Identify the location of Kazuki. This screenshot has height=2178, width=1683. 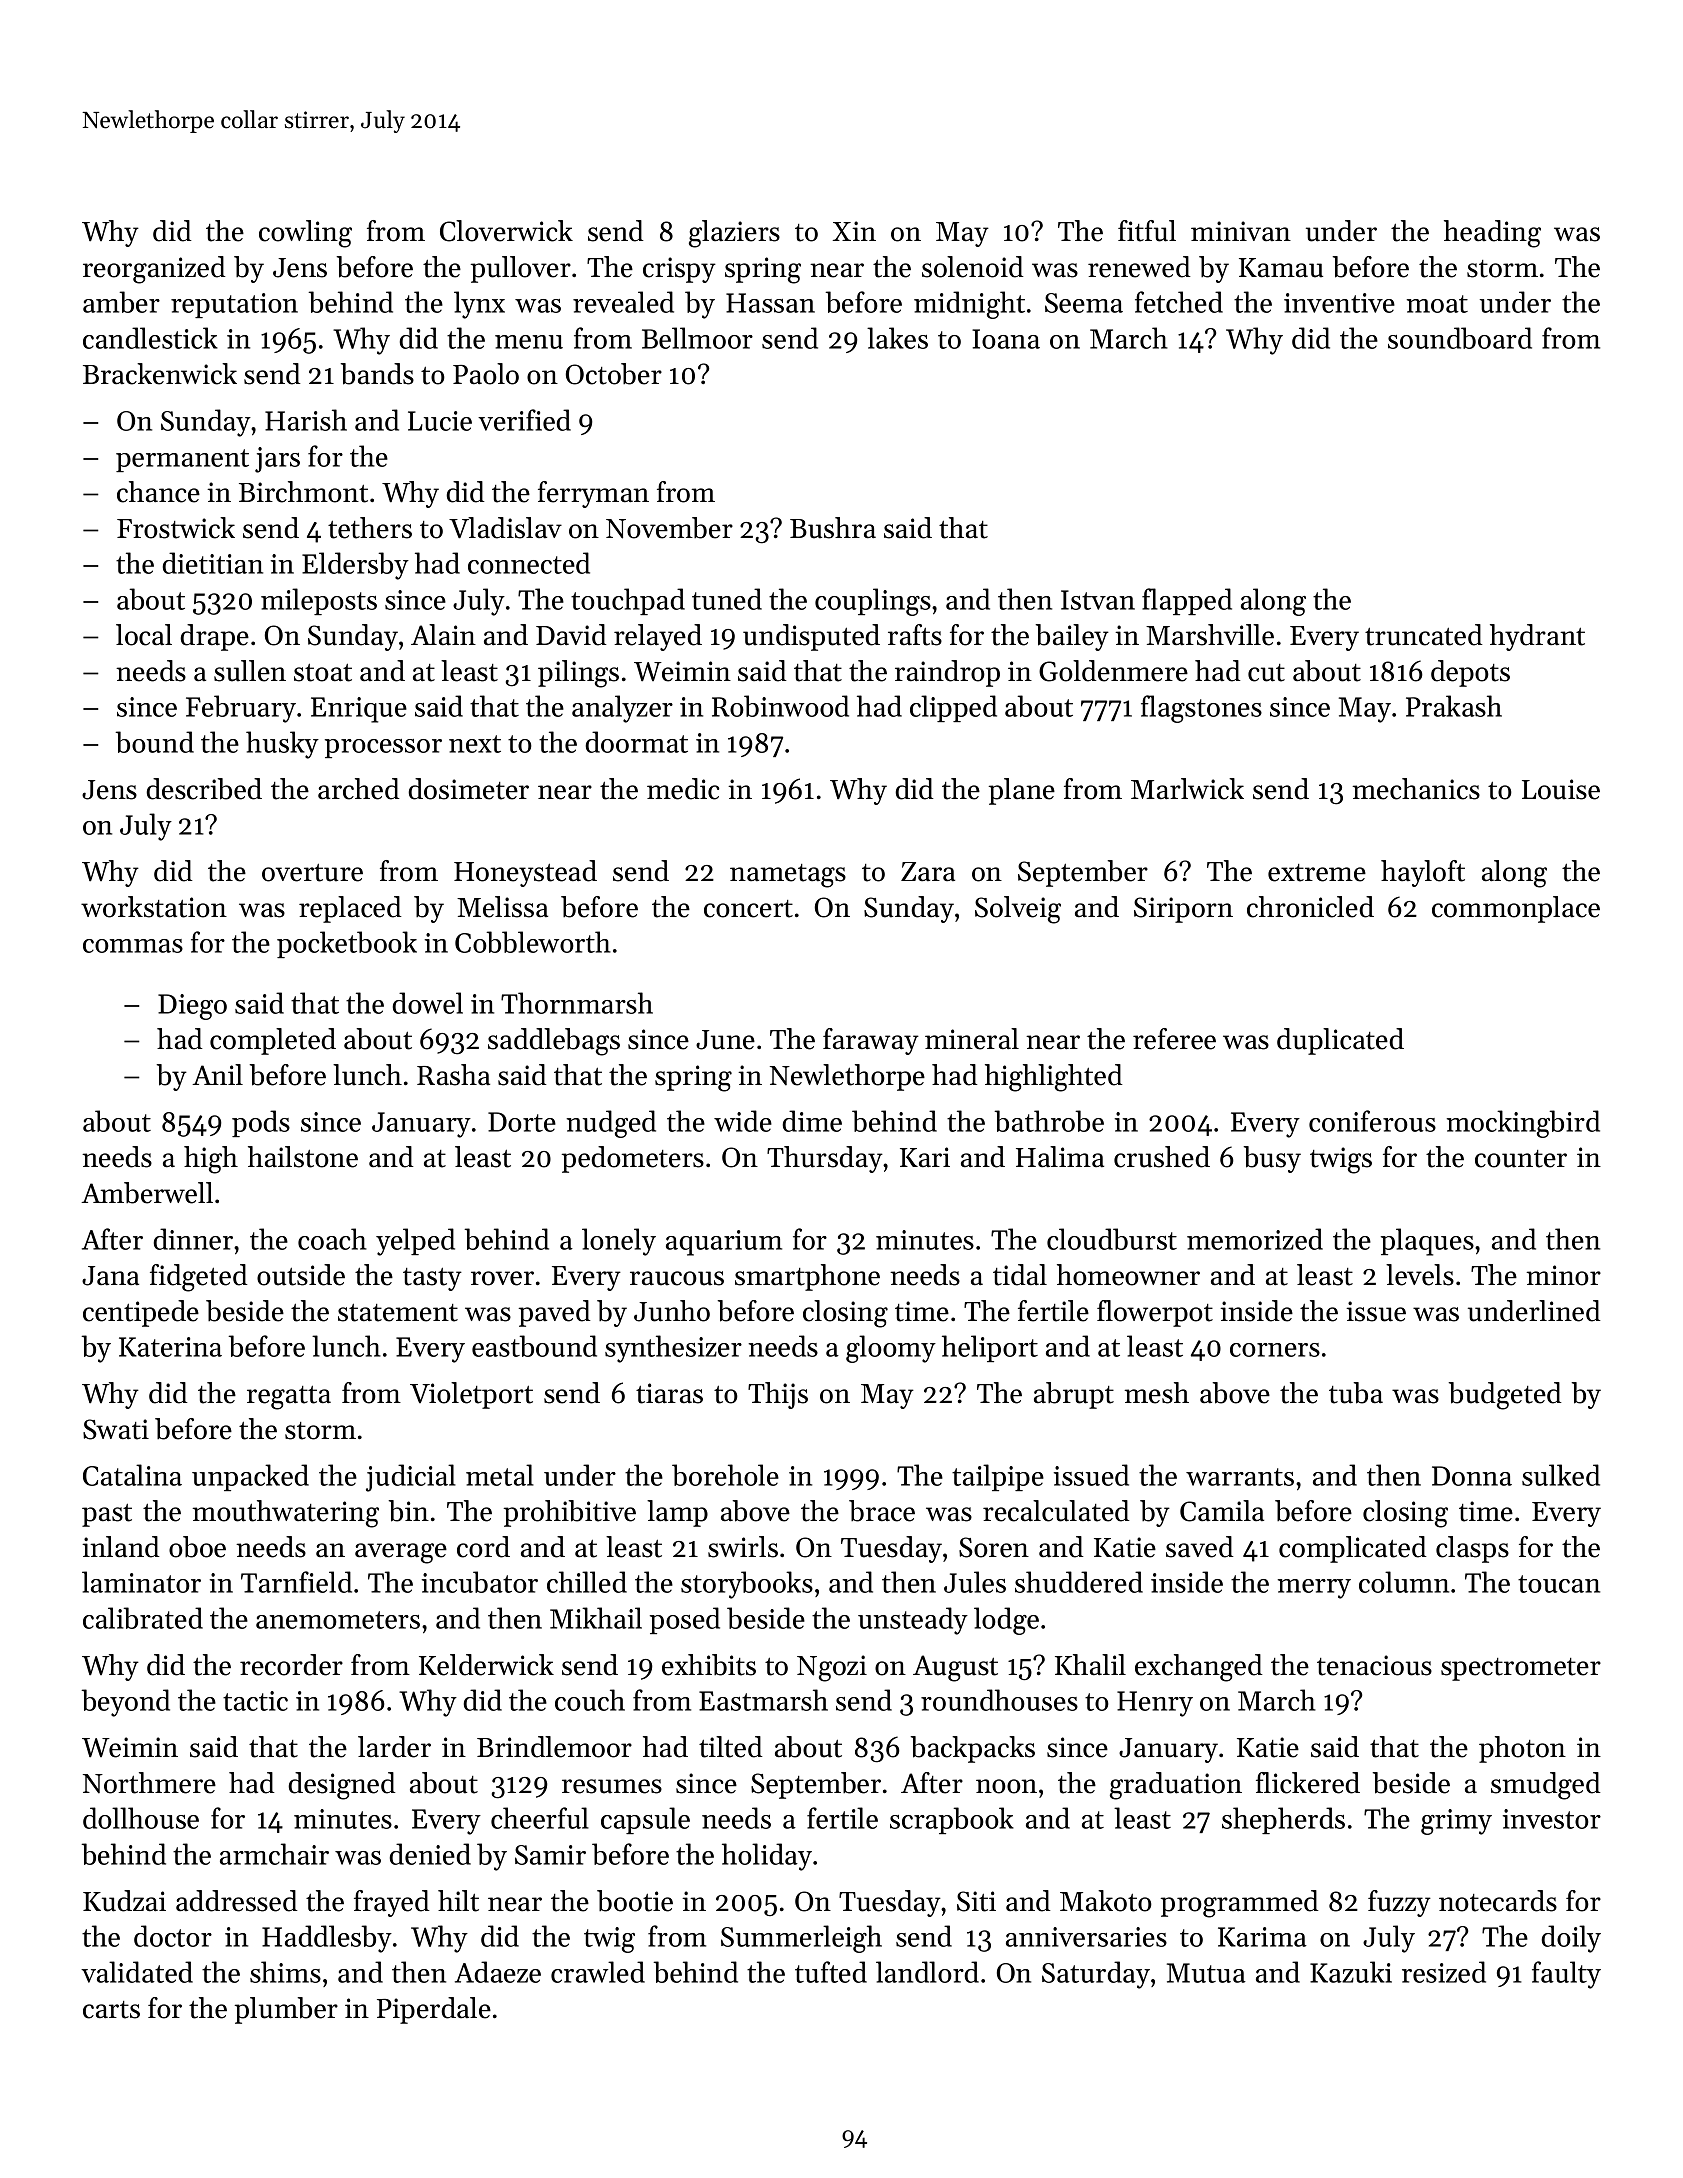
(1351, 1972).
